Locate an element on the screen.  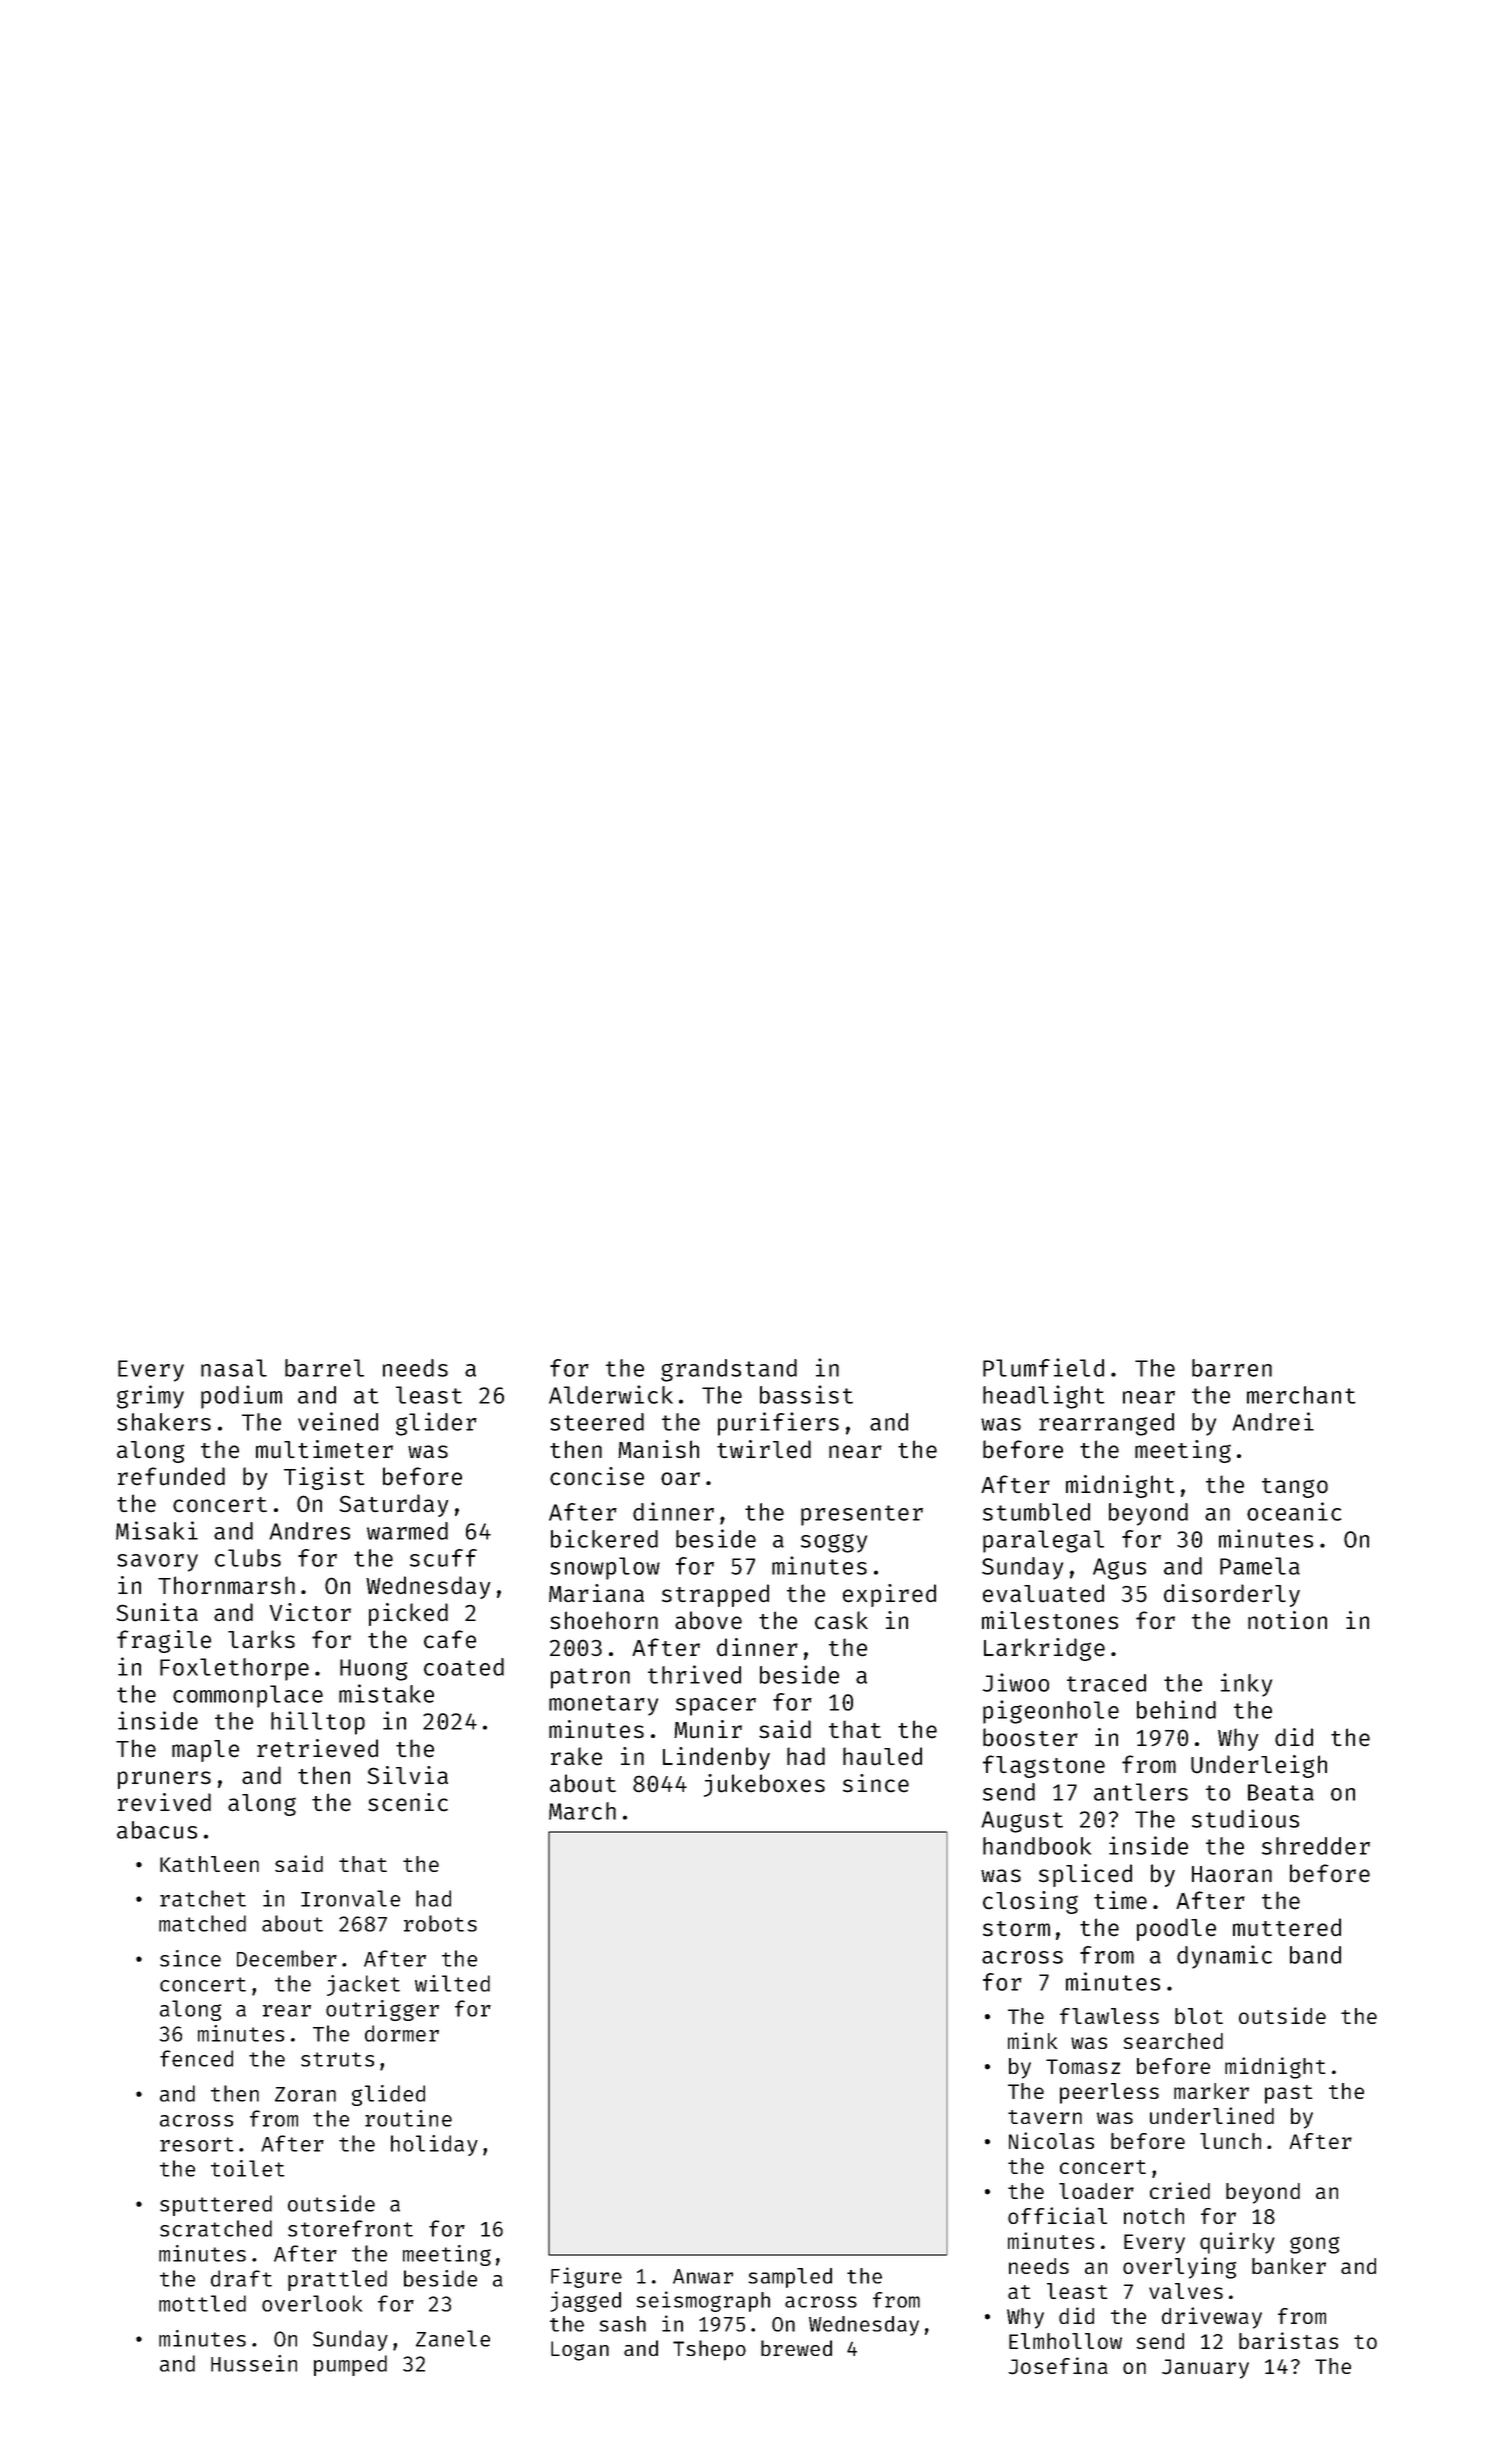
nasal is located at coordinates (234, 1368).
